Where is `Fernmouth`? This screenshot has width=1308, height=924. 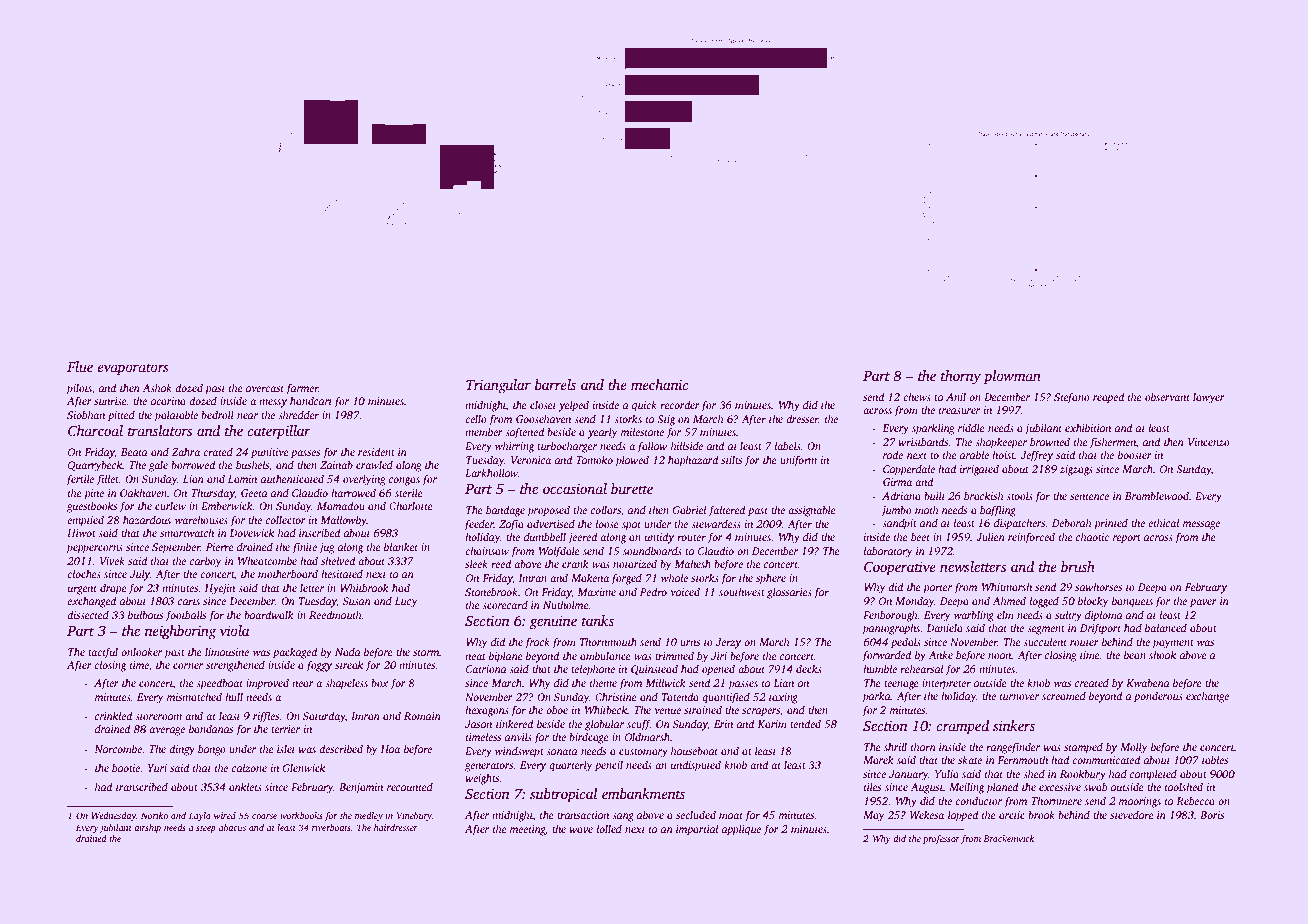
Fernmouth is located at coordinates (1022, 759).
